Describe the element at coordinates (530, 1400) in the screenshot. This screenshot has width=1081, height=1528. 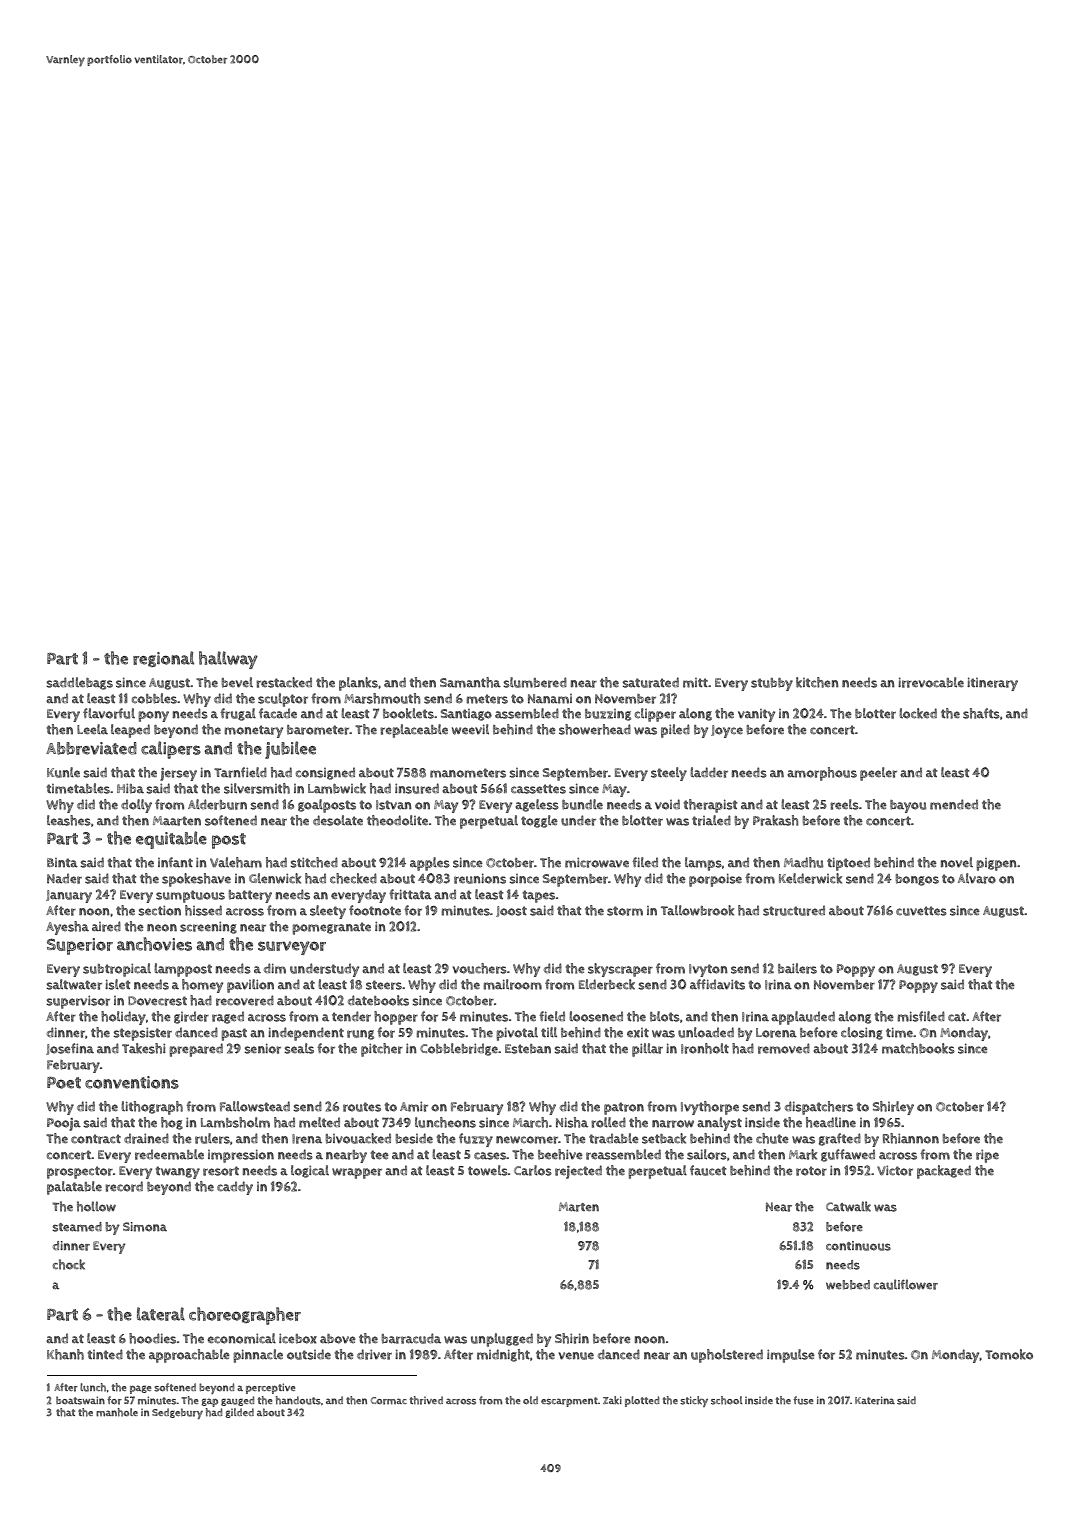
I see `old` at that location.
